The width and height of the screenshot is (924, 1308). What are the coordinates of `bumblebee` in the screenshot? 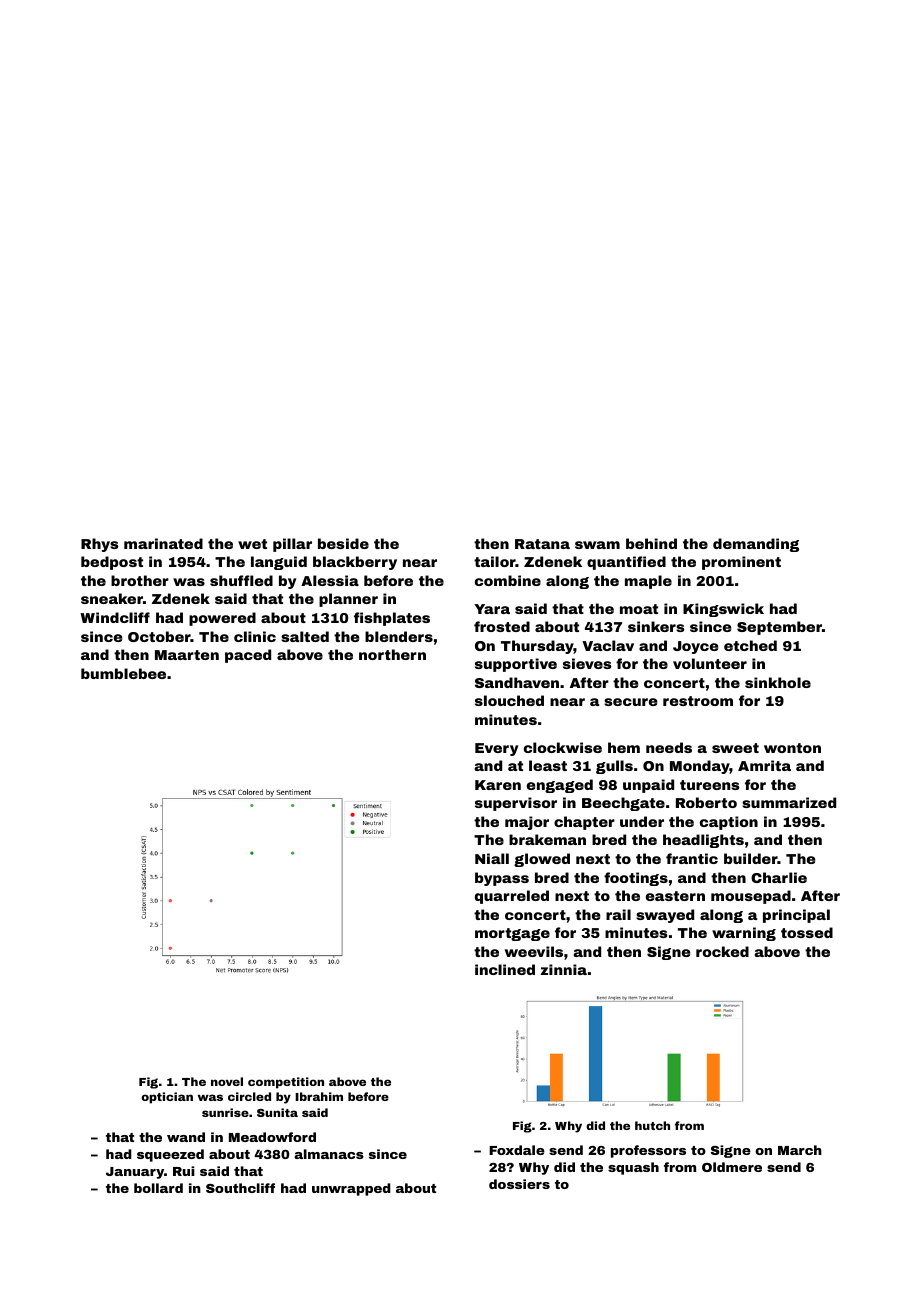 It's located at (123, 673).
